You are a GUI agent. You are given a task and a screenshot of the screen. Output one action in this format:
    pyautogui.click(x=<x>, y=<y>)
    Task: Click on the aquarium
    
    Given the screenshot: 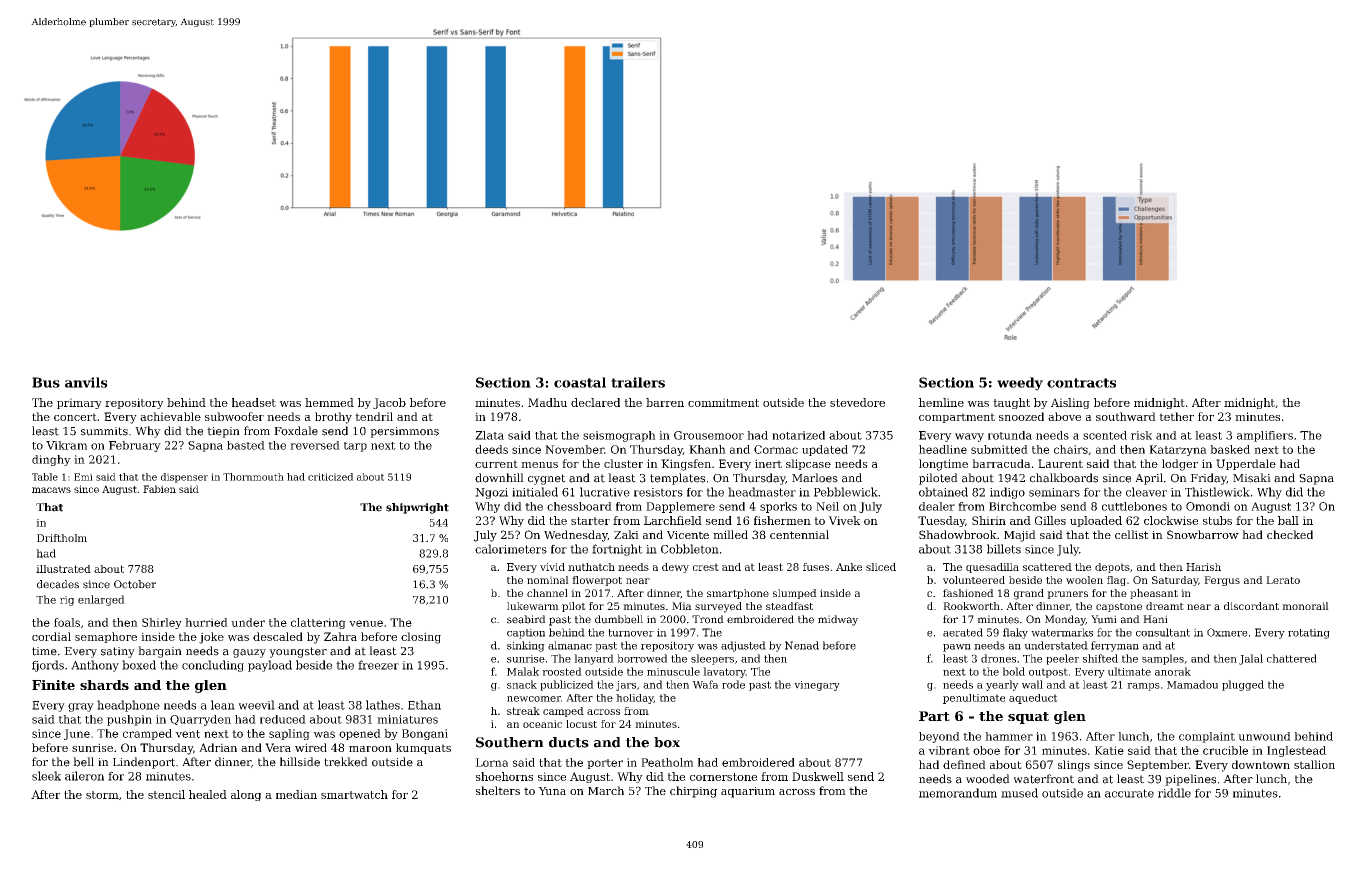 What is the action you would take?
    pyautogui.click(x=748, y=792)
